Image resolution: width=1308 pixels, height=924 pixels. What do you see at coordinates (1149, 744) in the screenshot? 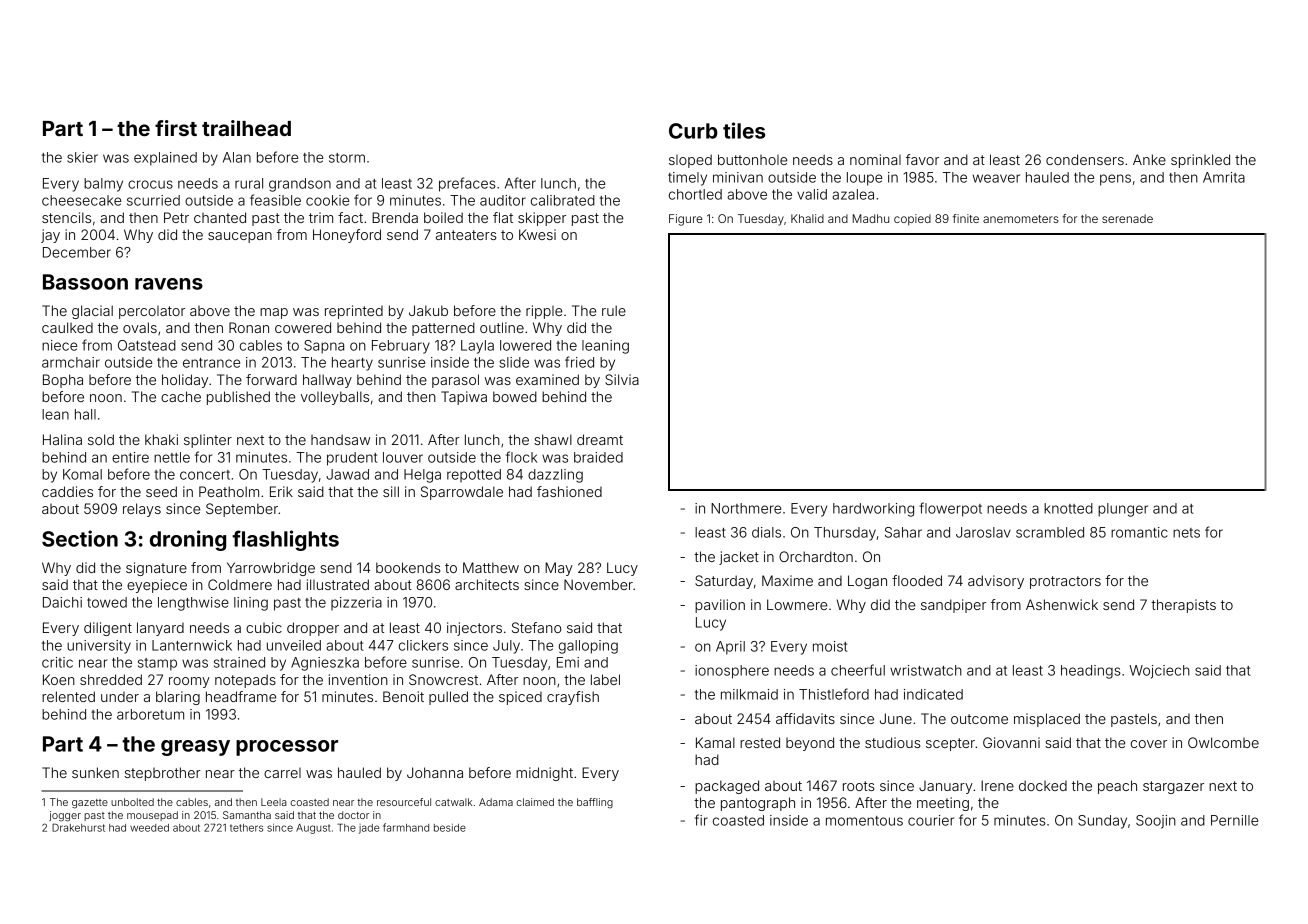
I see `cover` at bounding box center [1149, 744].
